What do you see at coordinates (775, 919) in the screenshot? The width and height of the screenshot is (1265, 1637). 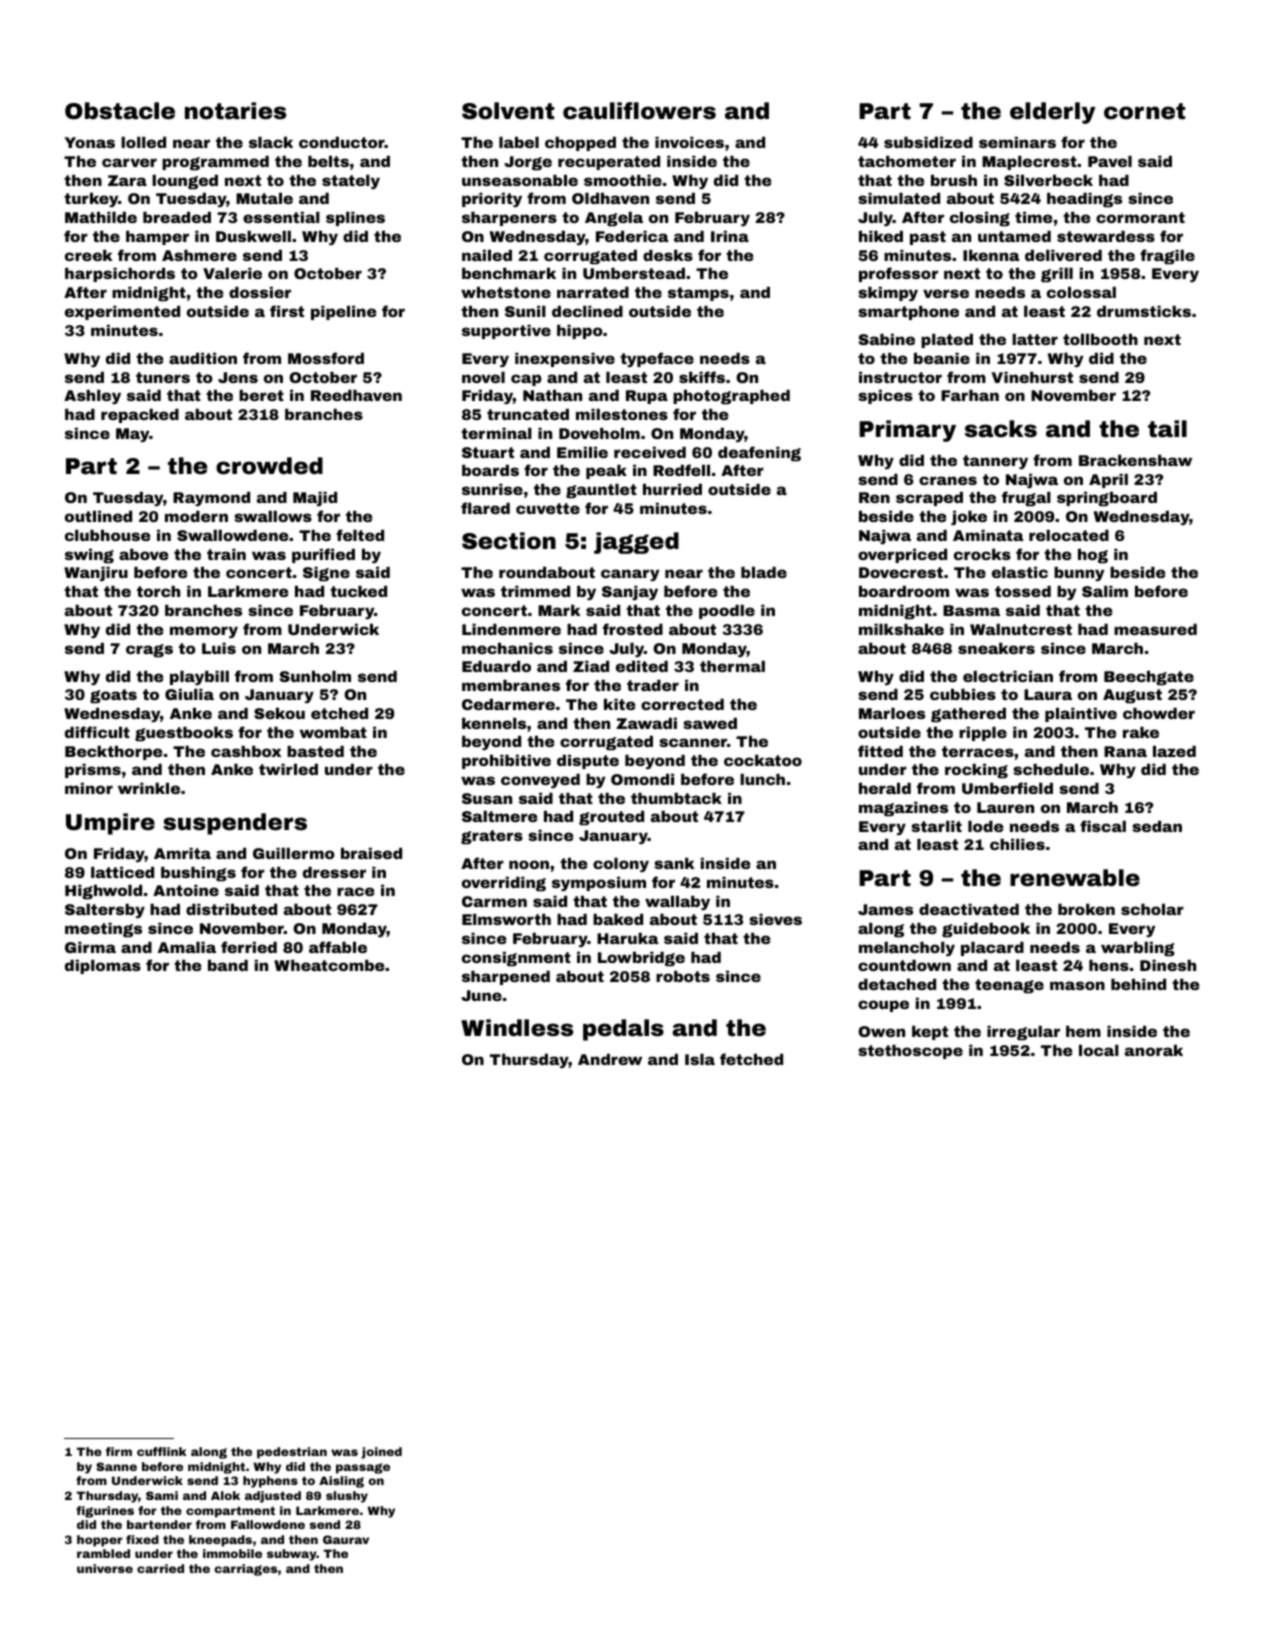 I see `sieves` at bounding box center [775, 919].
